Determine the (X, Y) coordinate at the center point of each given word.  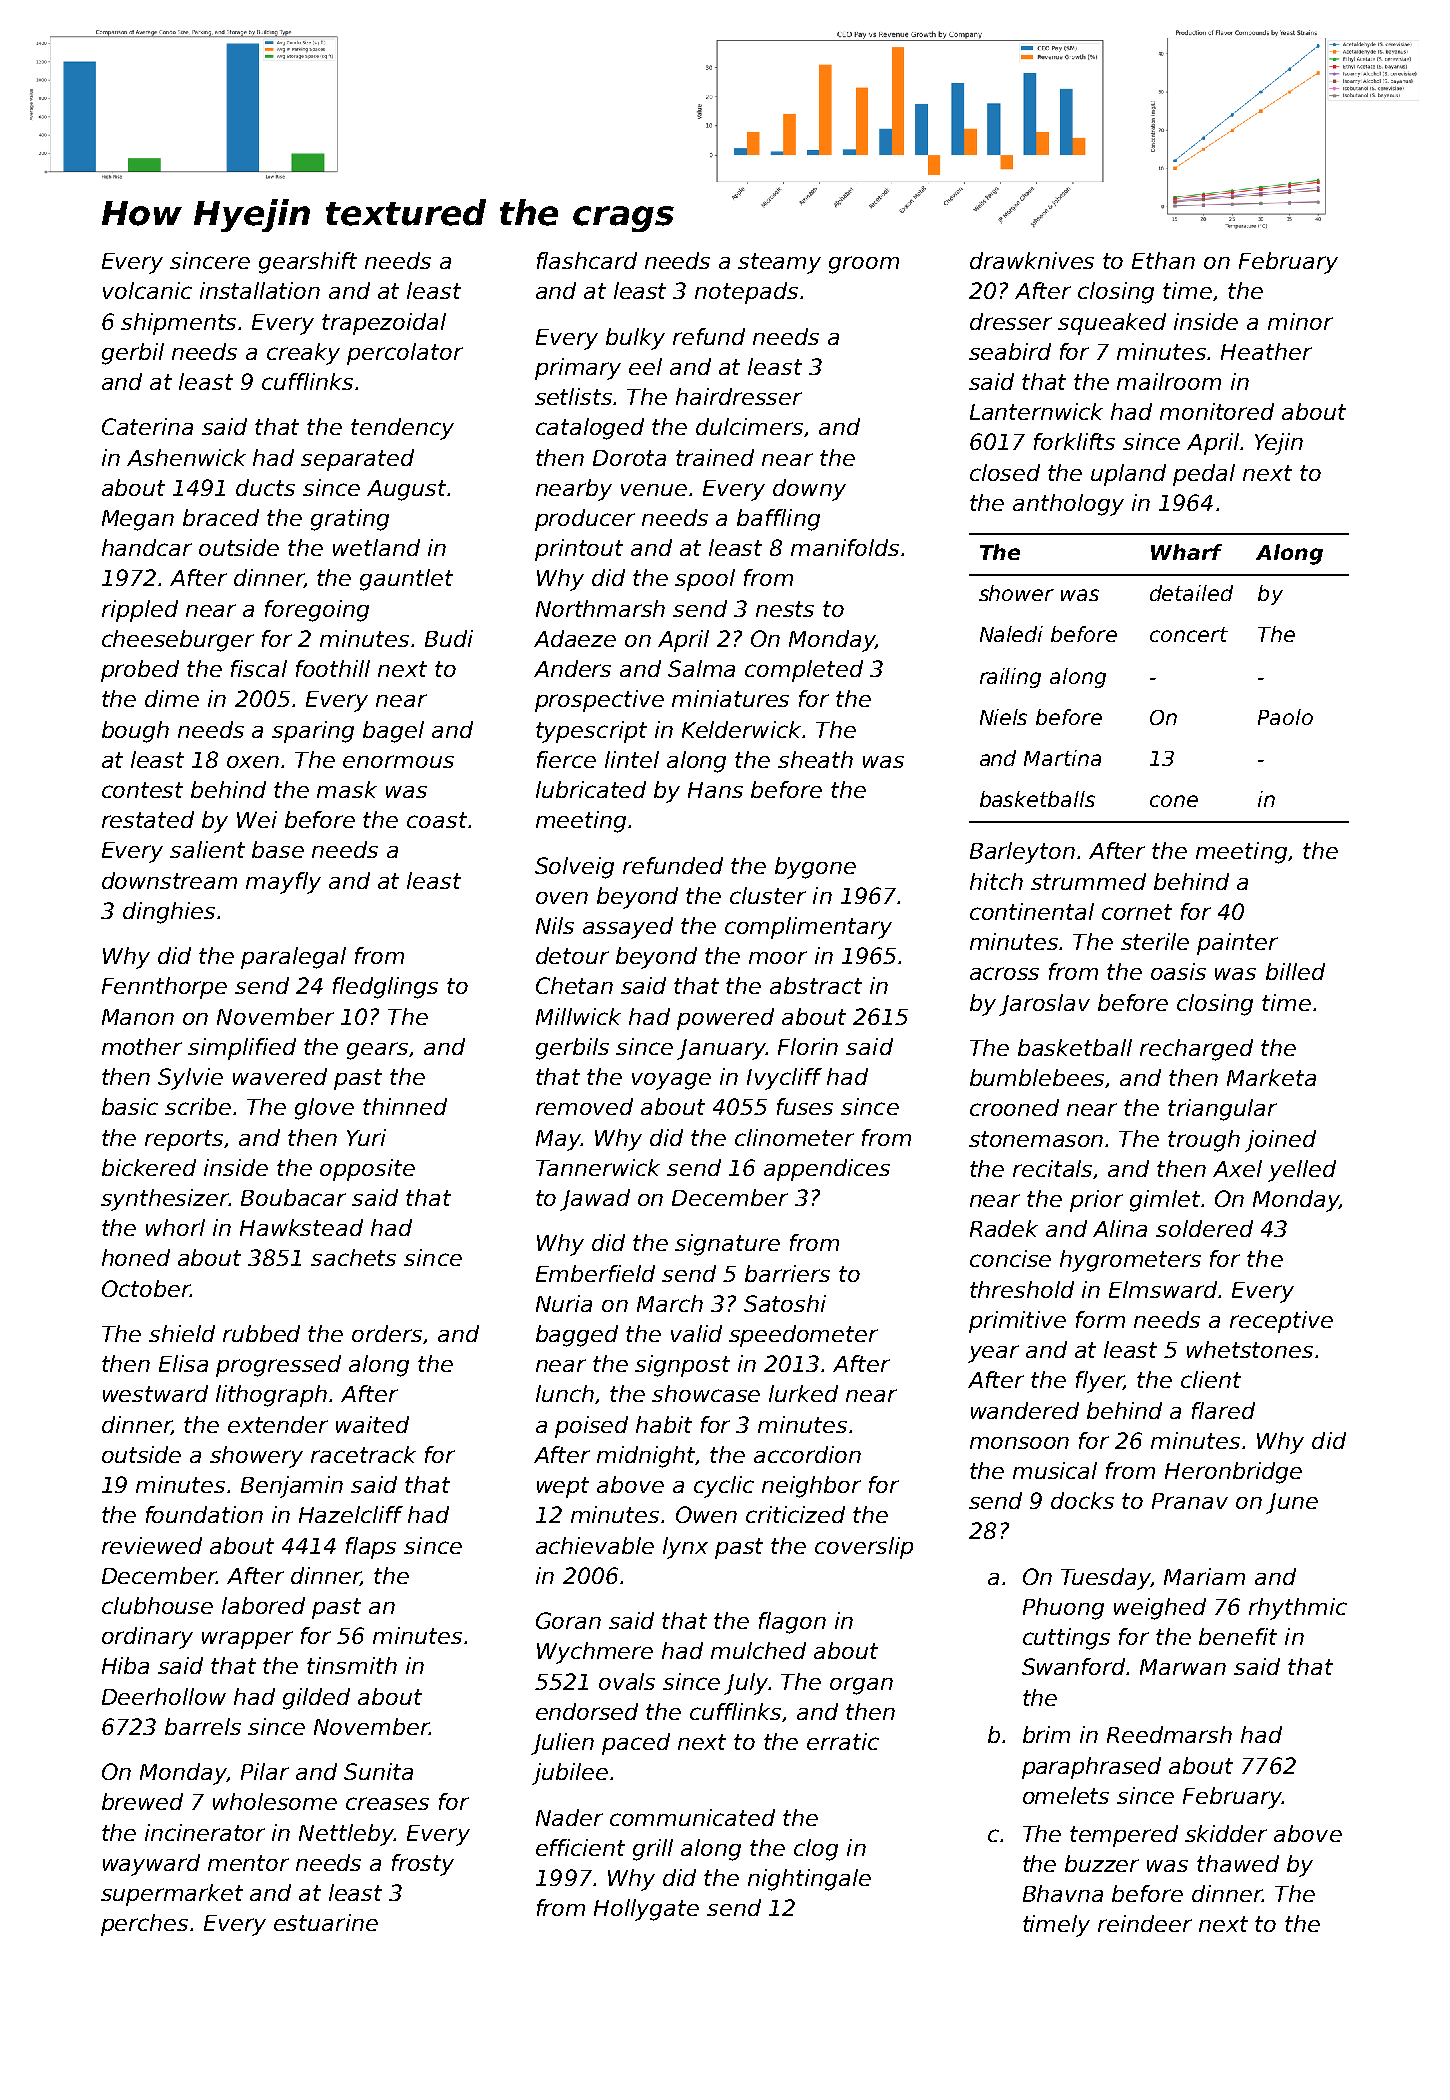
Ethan (1163, 260)
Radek (1004, 1228)
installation (260, 290)
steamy (779, 263)
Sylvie (190, 1079)
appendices (827, 1170)
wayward (151, 1865)
